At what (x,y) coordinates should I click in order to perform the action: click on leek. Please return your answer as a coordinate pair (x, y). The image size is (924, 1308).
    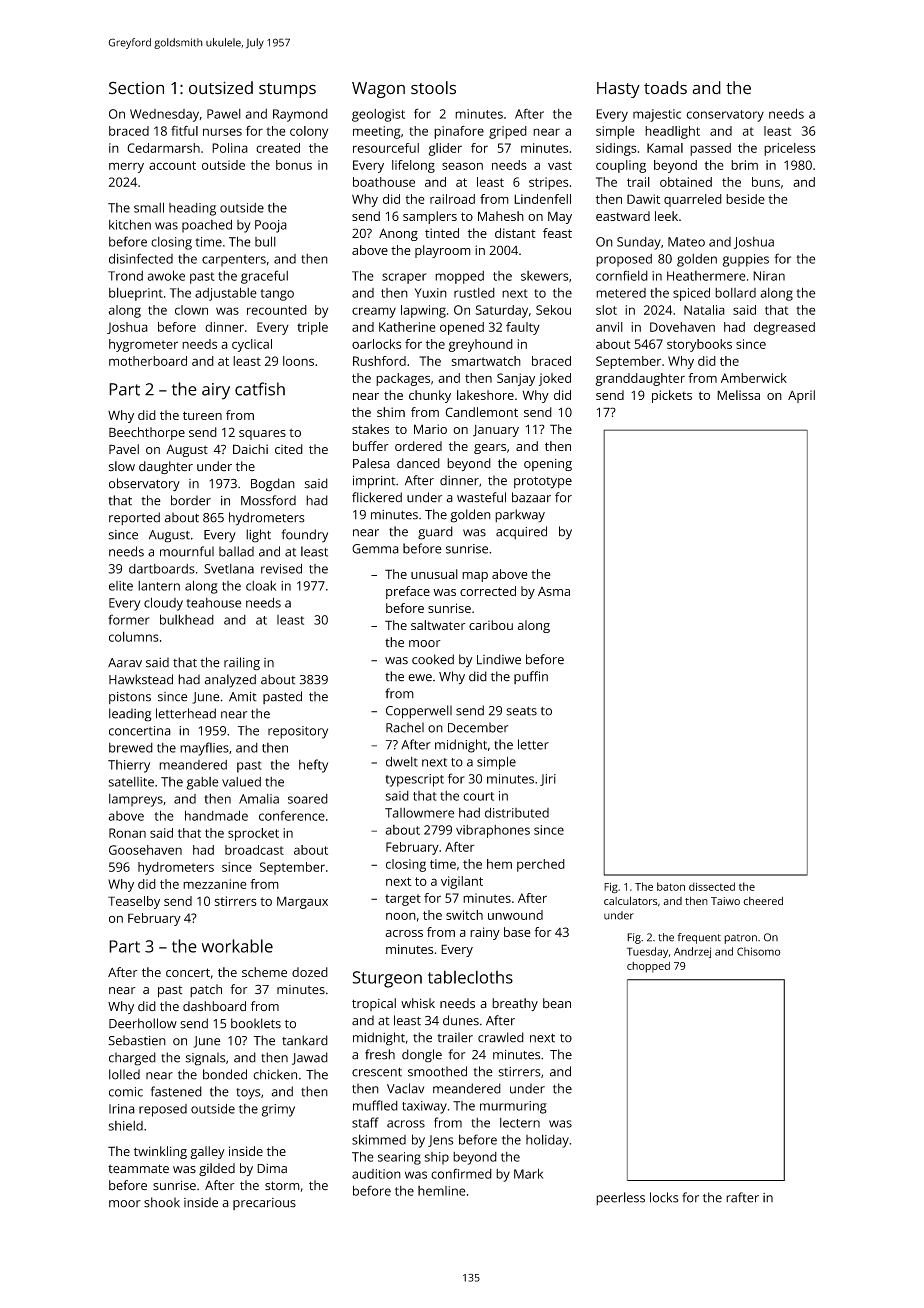
    Looking at the image, I should click on (666, 216).
